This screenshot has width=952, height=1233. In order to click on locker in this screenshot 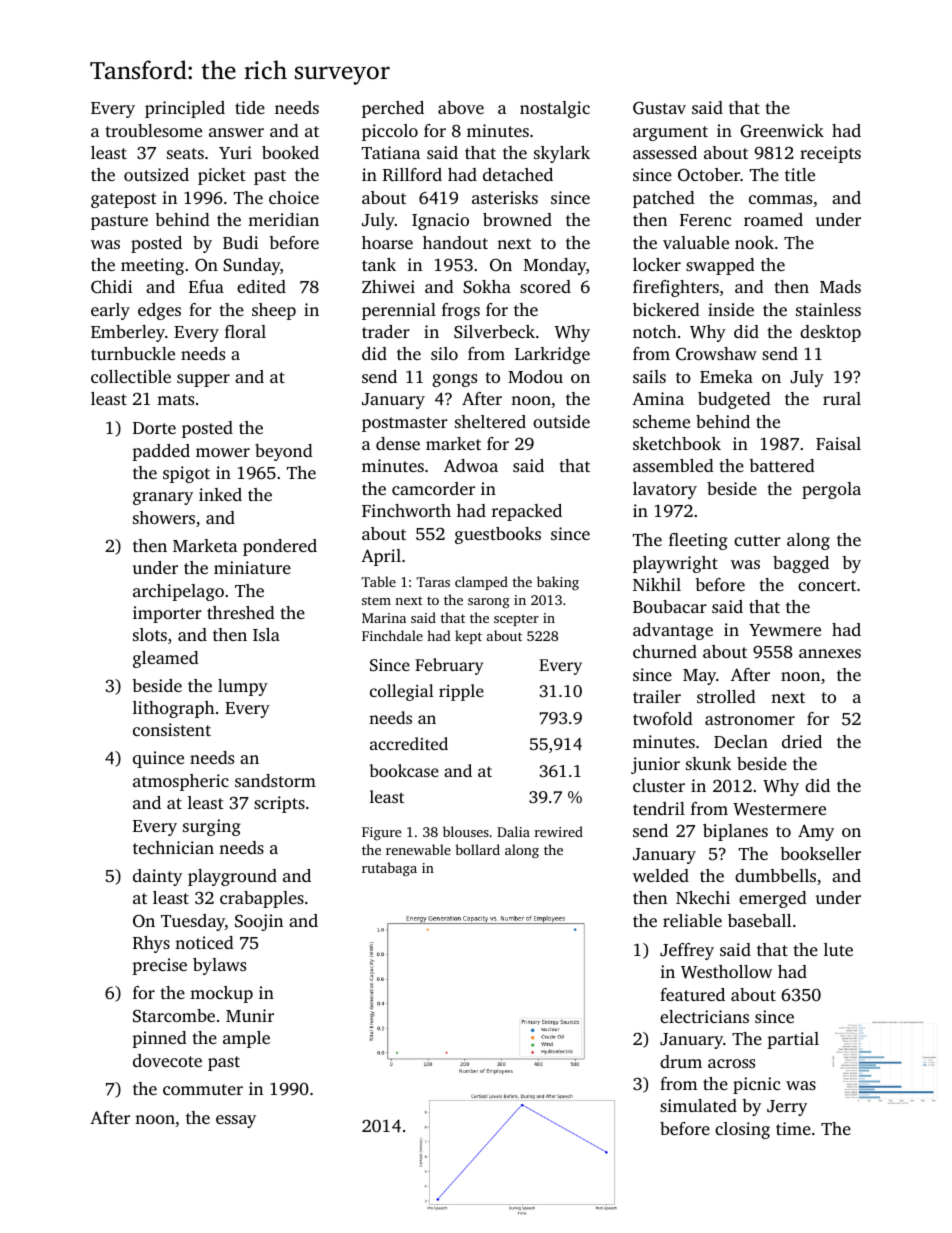, I will do `click(657, 264)`.
